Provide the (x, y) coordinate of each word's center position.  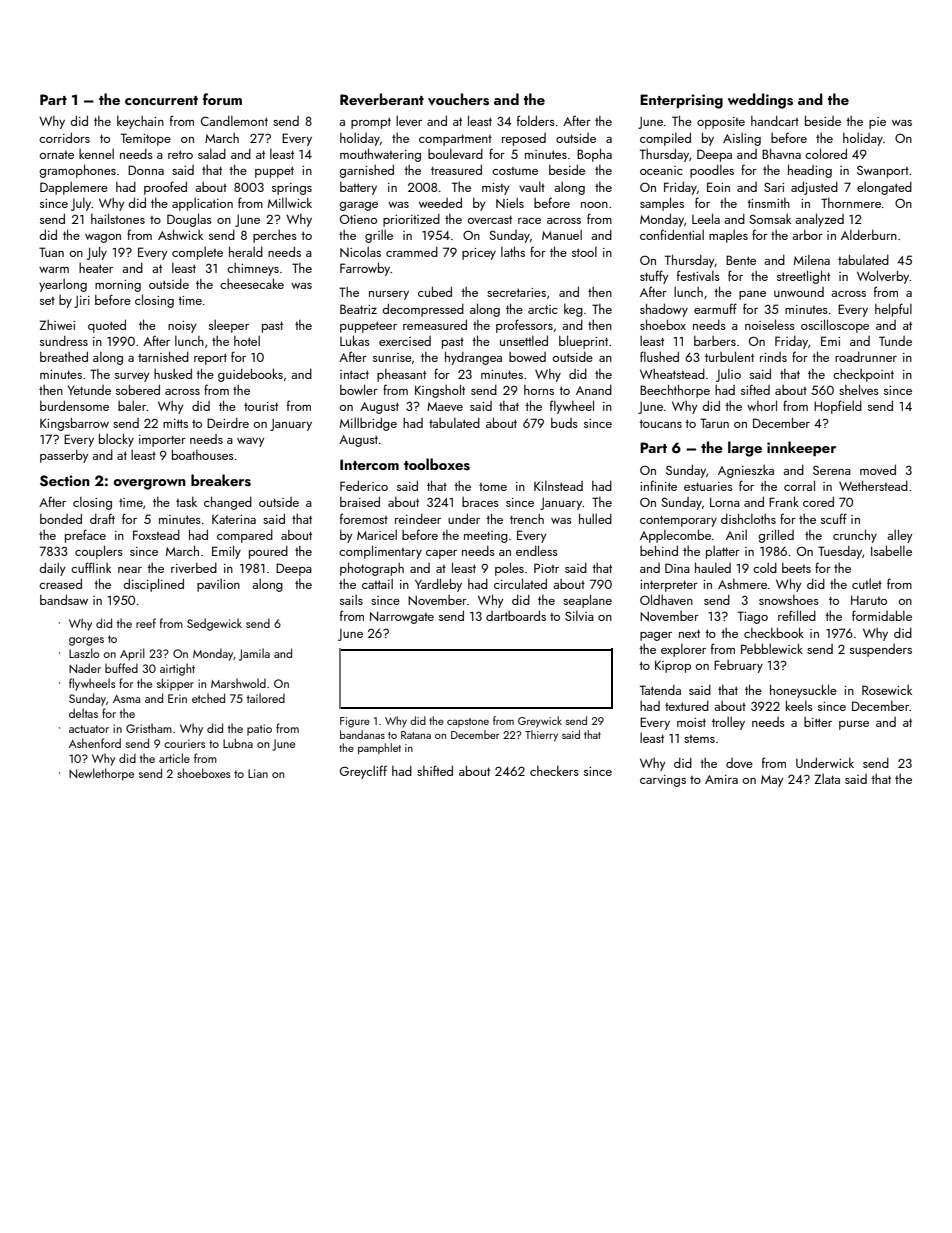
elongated (884, 188)
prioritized (411, 220)
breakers (221, 480)
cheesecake (252, 283)
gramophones (77, 171)
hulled (595, 518)
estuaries (708, 486)
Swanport (883, 171)
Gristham (149, 728)
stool (584, 252)
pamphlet (379, 749)
